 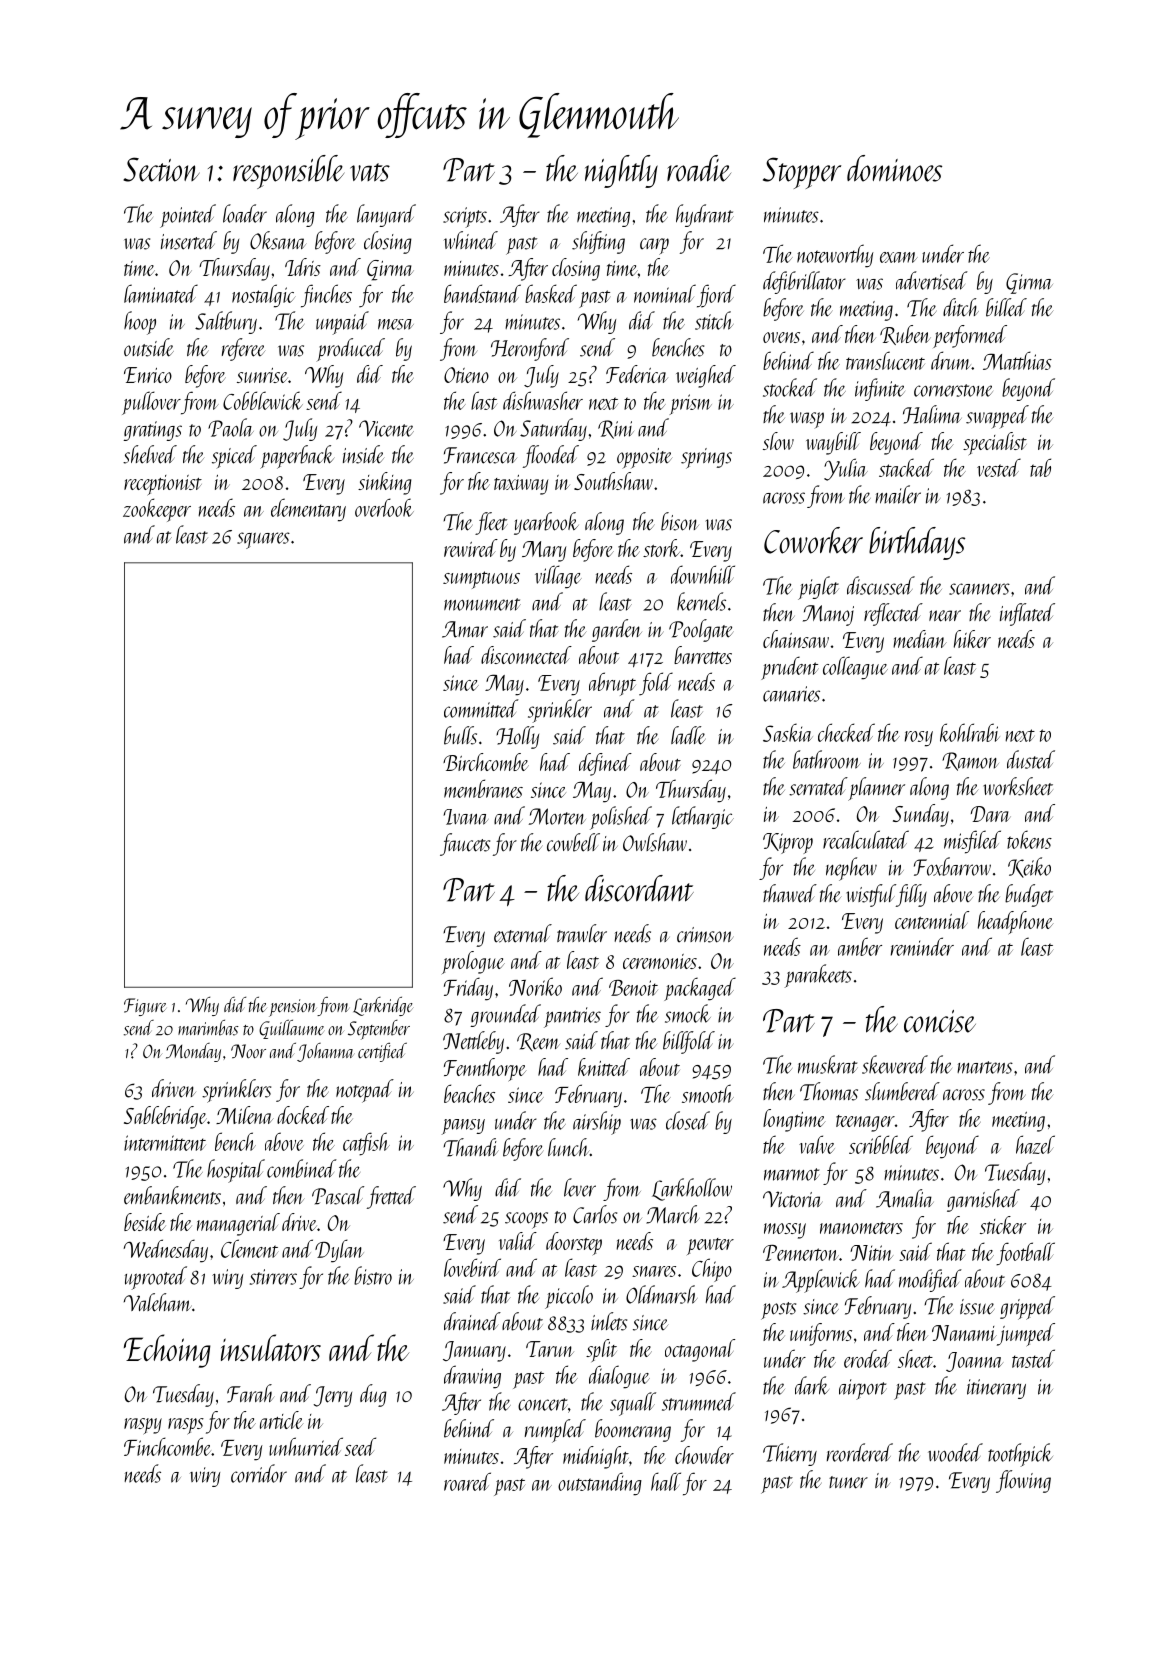 What do you see at coordinates (273, 1277) in the document?
I see `stirrers` at bounding box center [273, 1277].
